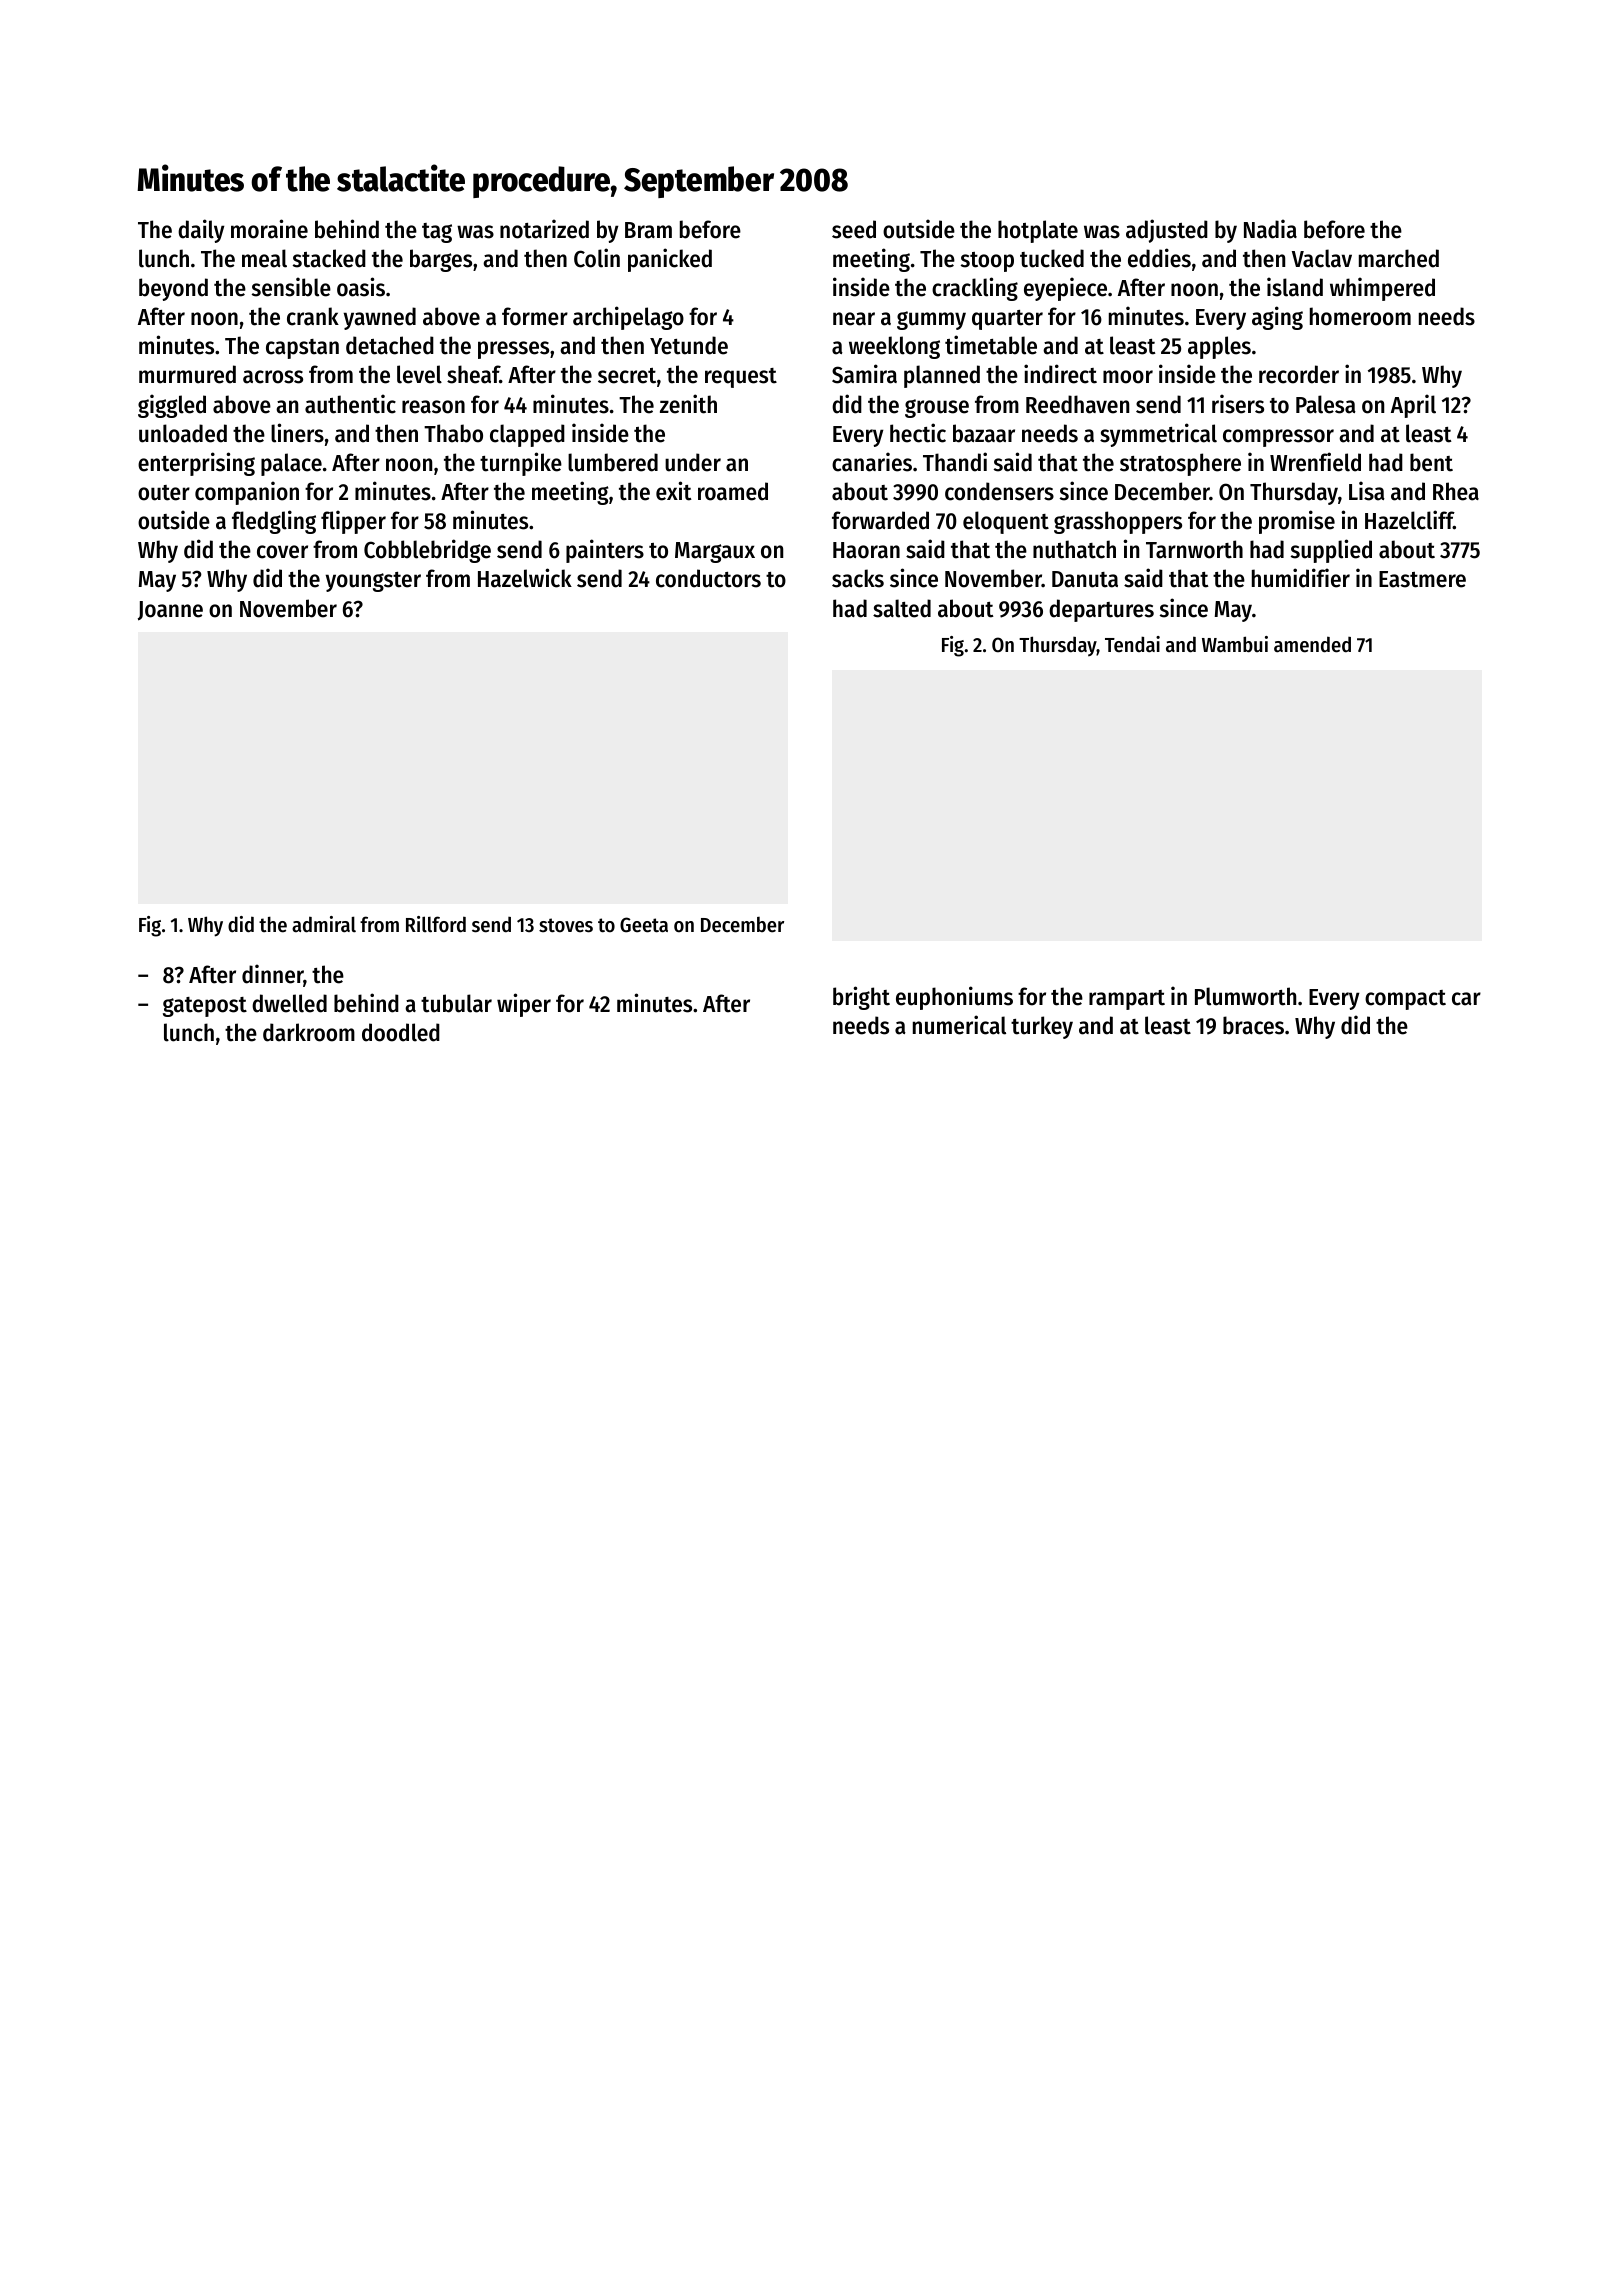  What do you see at coordinates (205, 1007) in the page?
I see `gatepost` at bounding box center [205, 1007].
